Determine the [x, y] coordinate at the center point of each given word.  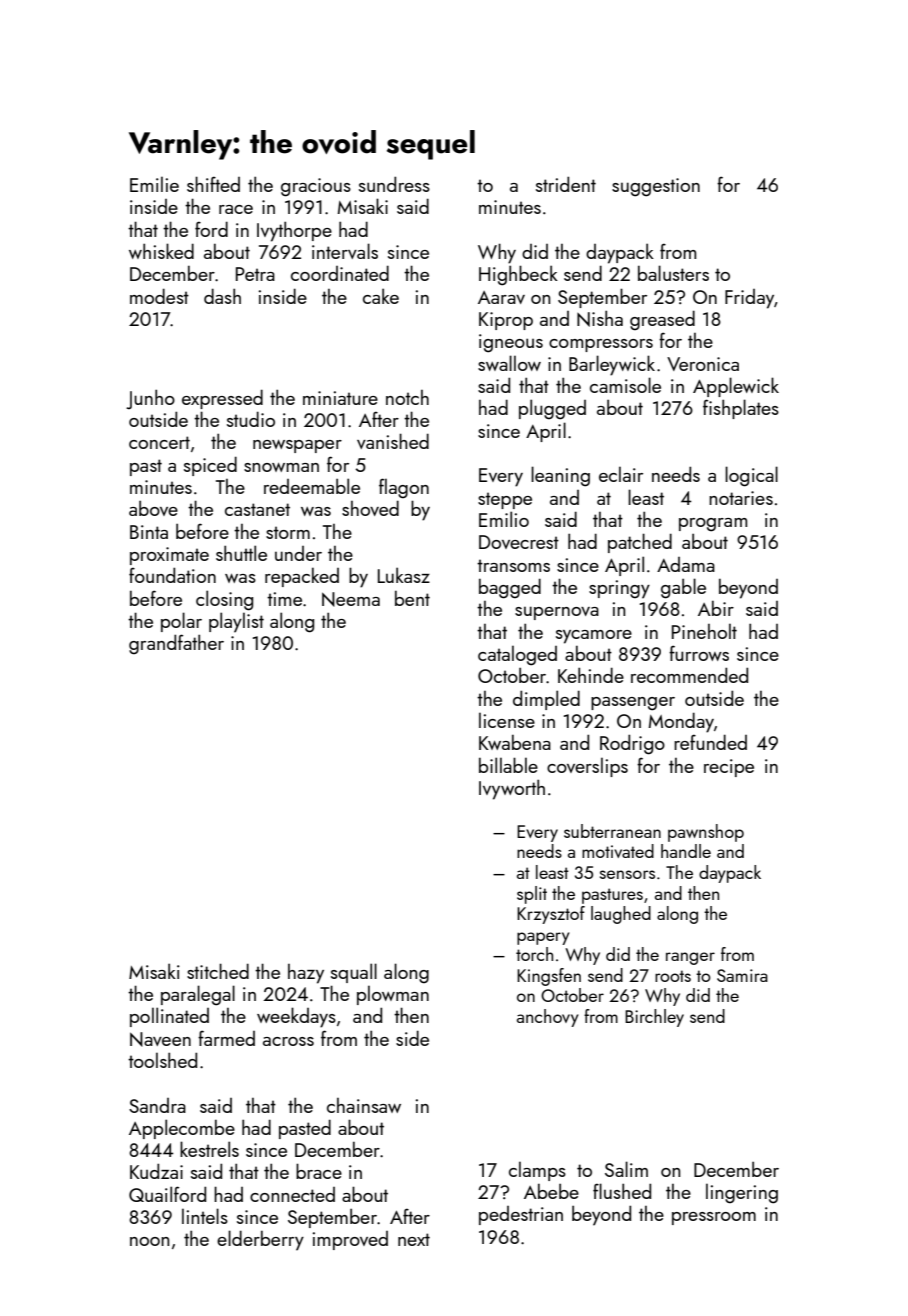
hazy [306, 974]
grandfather [176, 644]
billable [508, 765]
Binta [149, 532]
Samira [742, 975]
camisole [625, 385]
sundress [394, 184]
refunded [710, 742]
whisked [161, 251]
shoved [370, 508]
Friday [749, 299]
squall [354, 973]
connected [292, 1194]
